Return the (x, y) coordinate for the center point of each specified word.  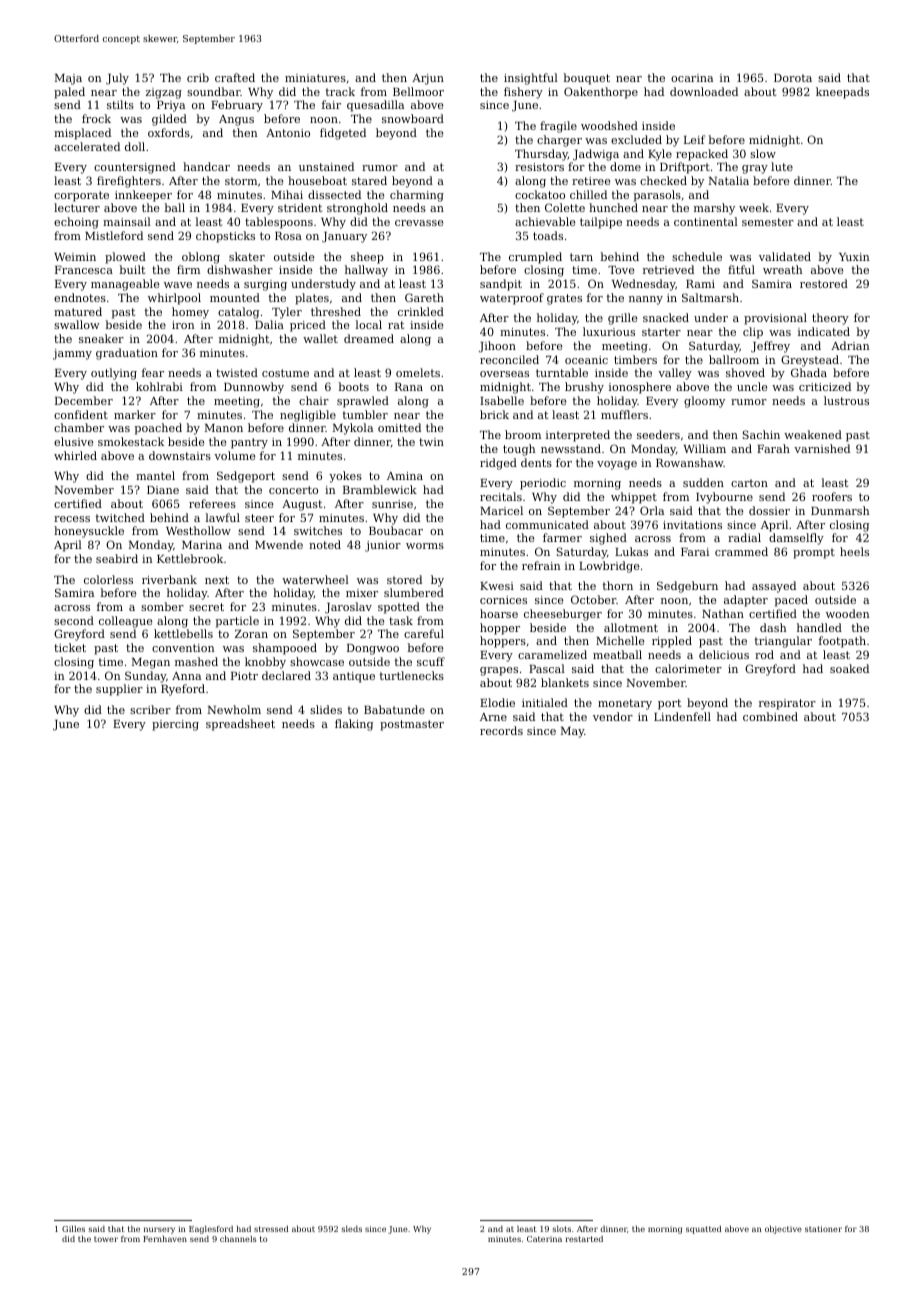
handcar (206, 166)
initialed (545, 702)
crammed (741, 551)
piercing (175, 725)
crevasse (419, 223)
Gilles (73, 1229)
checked (663, 180)
